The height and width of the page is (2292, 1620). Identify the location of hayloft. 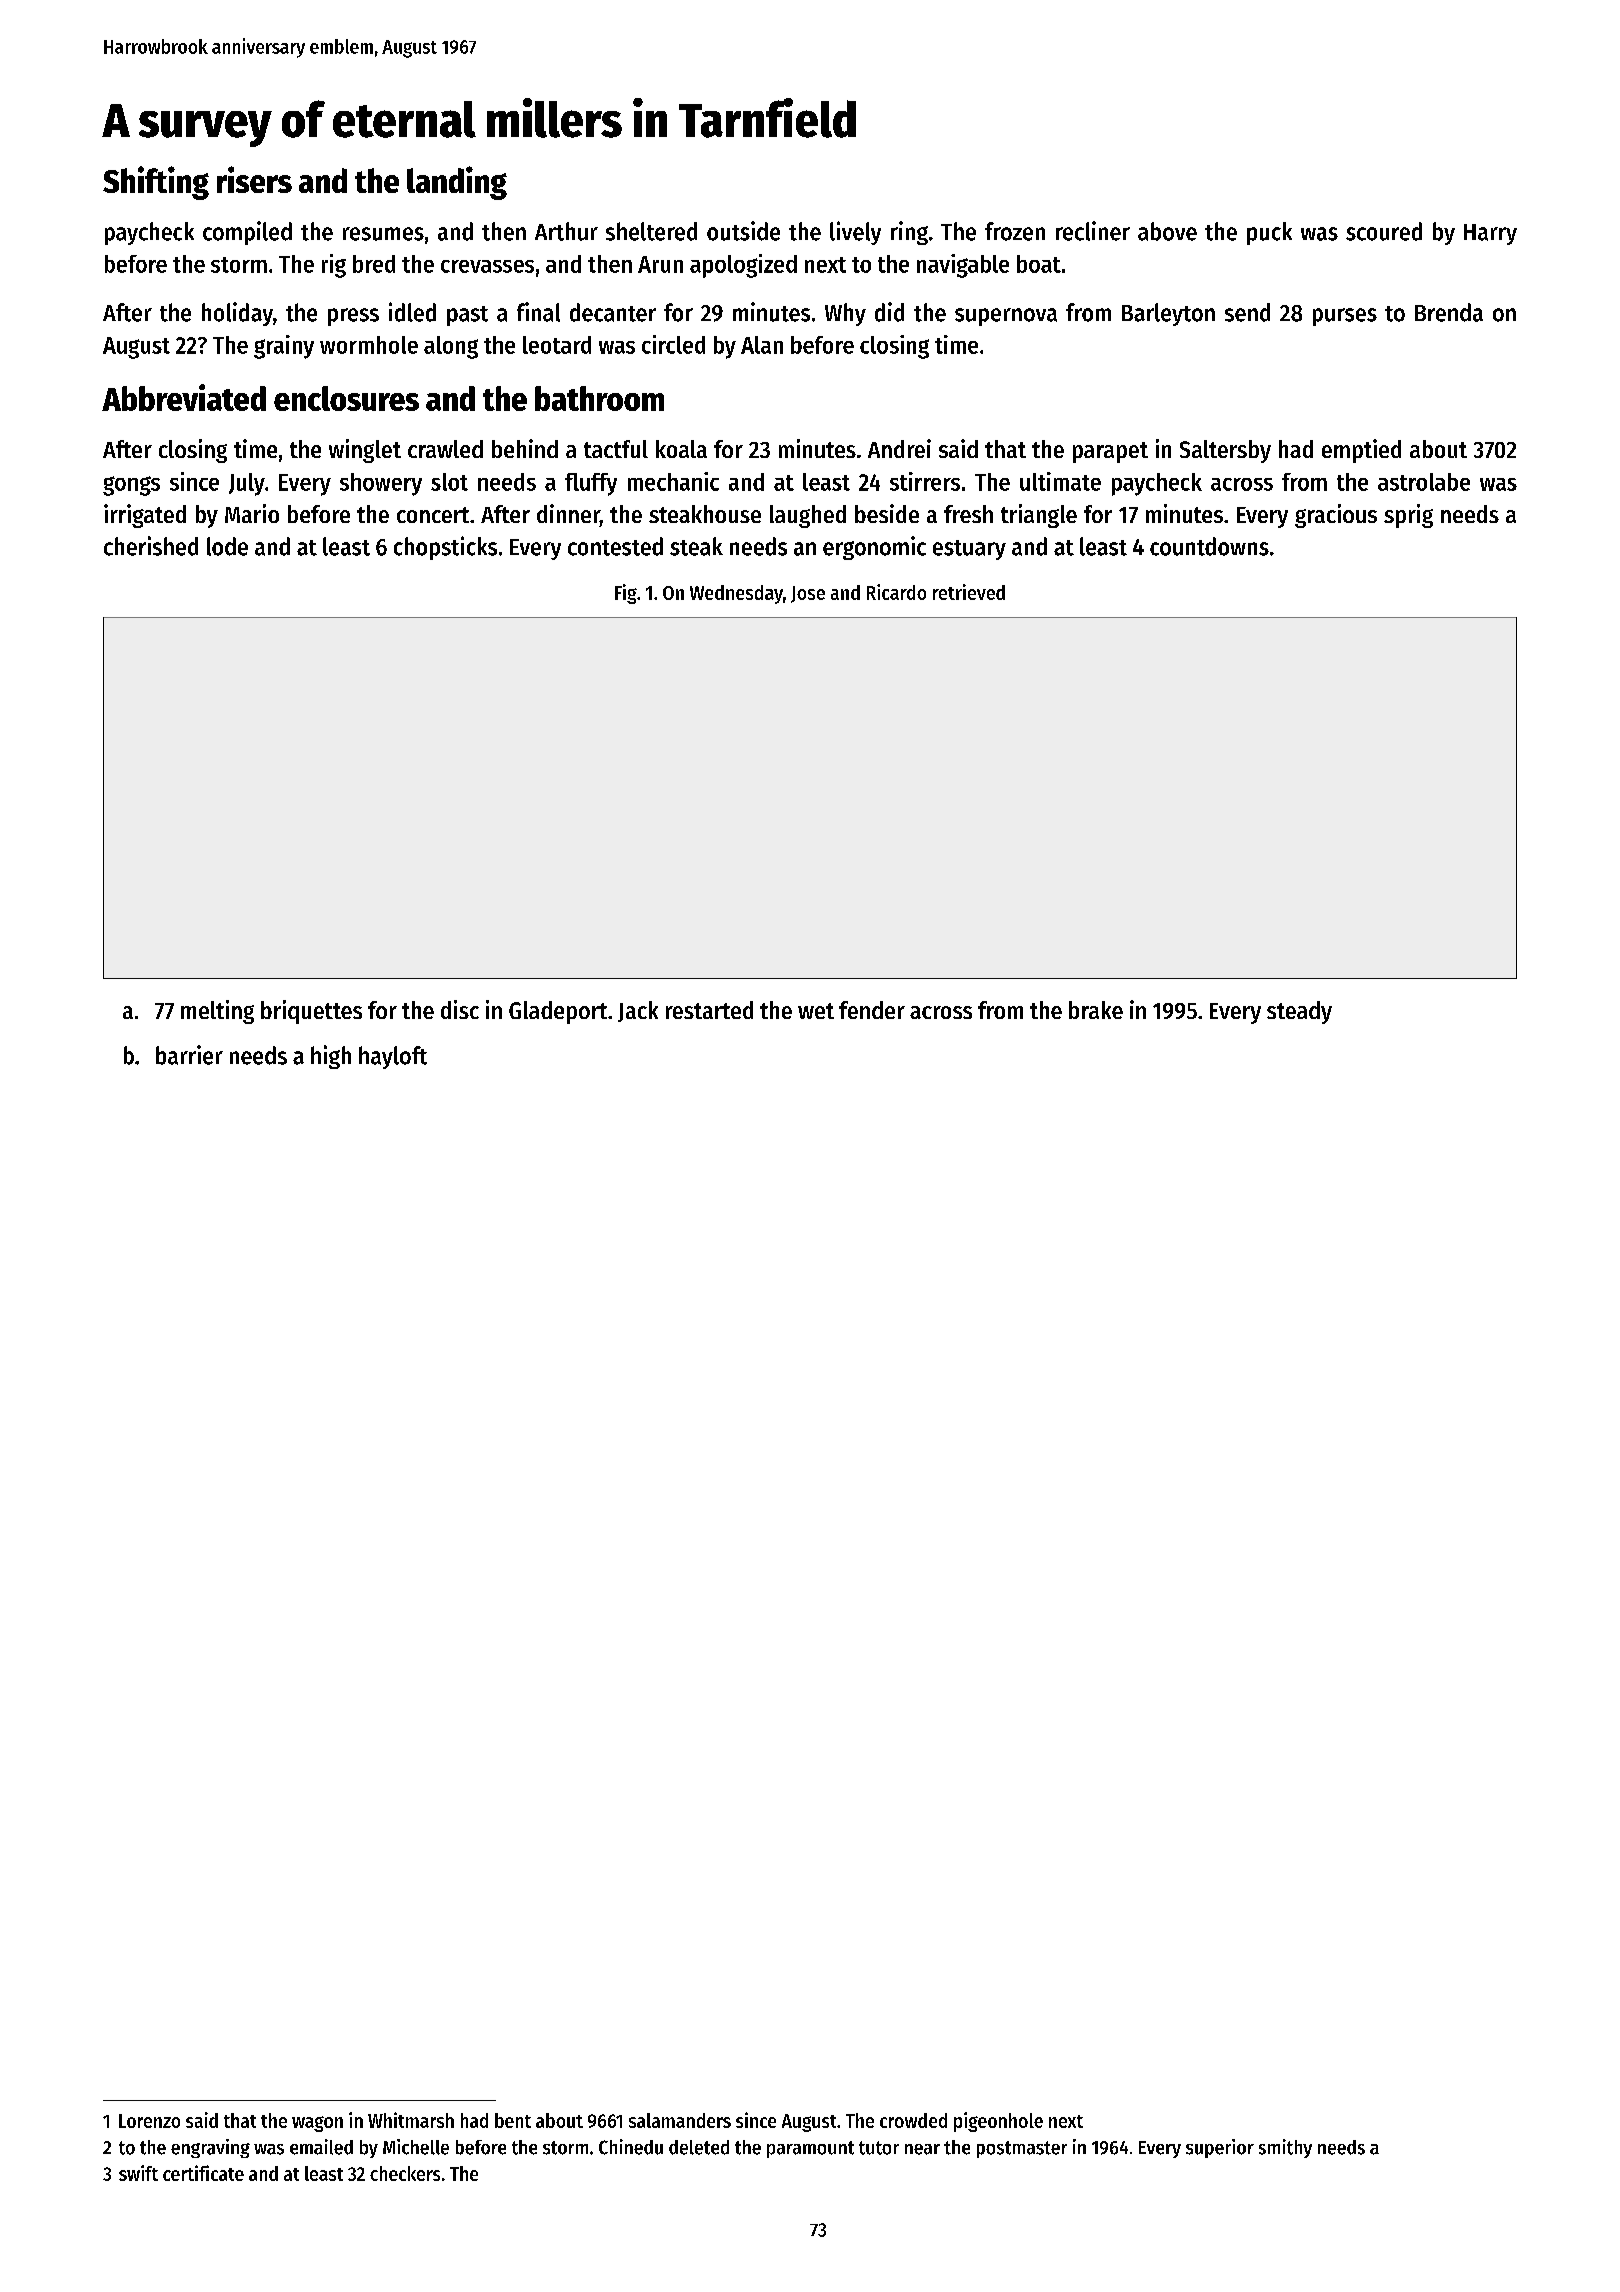
(393, 1057).
